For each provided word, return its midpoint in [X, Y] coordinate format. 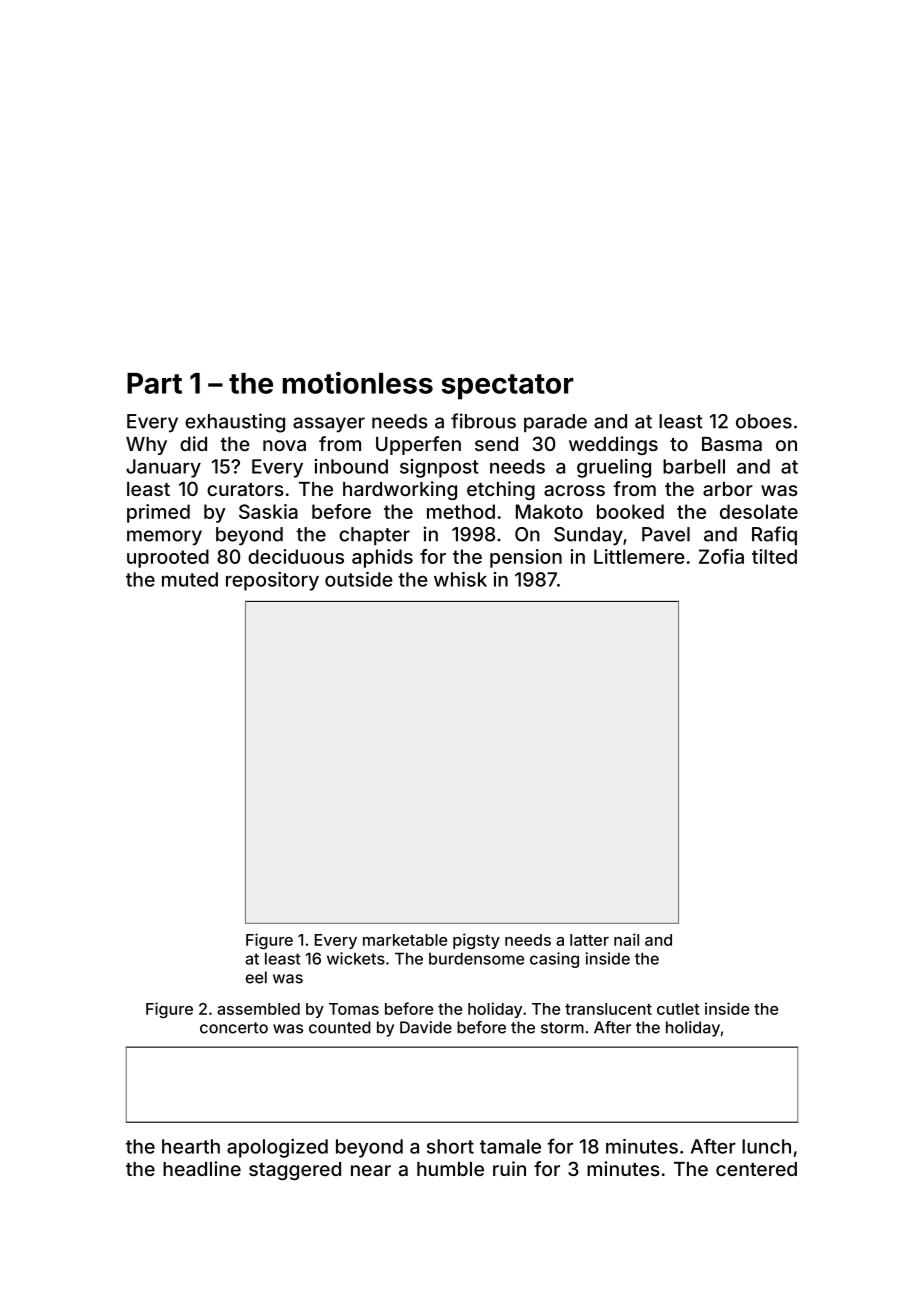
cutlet [678, 1009]
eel [256, 977]
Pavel [666, 534]
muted [190, 579]
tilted [774, 556]
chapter [374, 536]
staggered [295, 1171]
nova [284, 445]
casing [554, 960]
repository [272, 581]
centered [756, 1169]
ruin [509, 1168]
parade [555, 423]
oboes [764, 421]
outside [359, 579]
